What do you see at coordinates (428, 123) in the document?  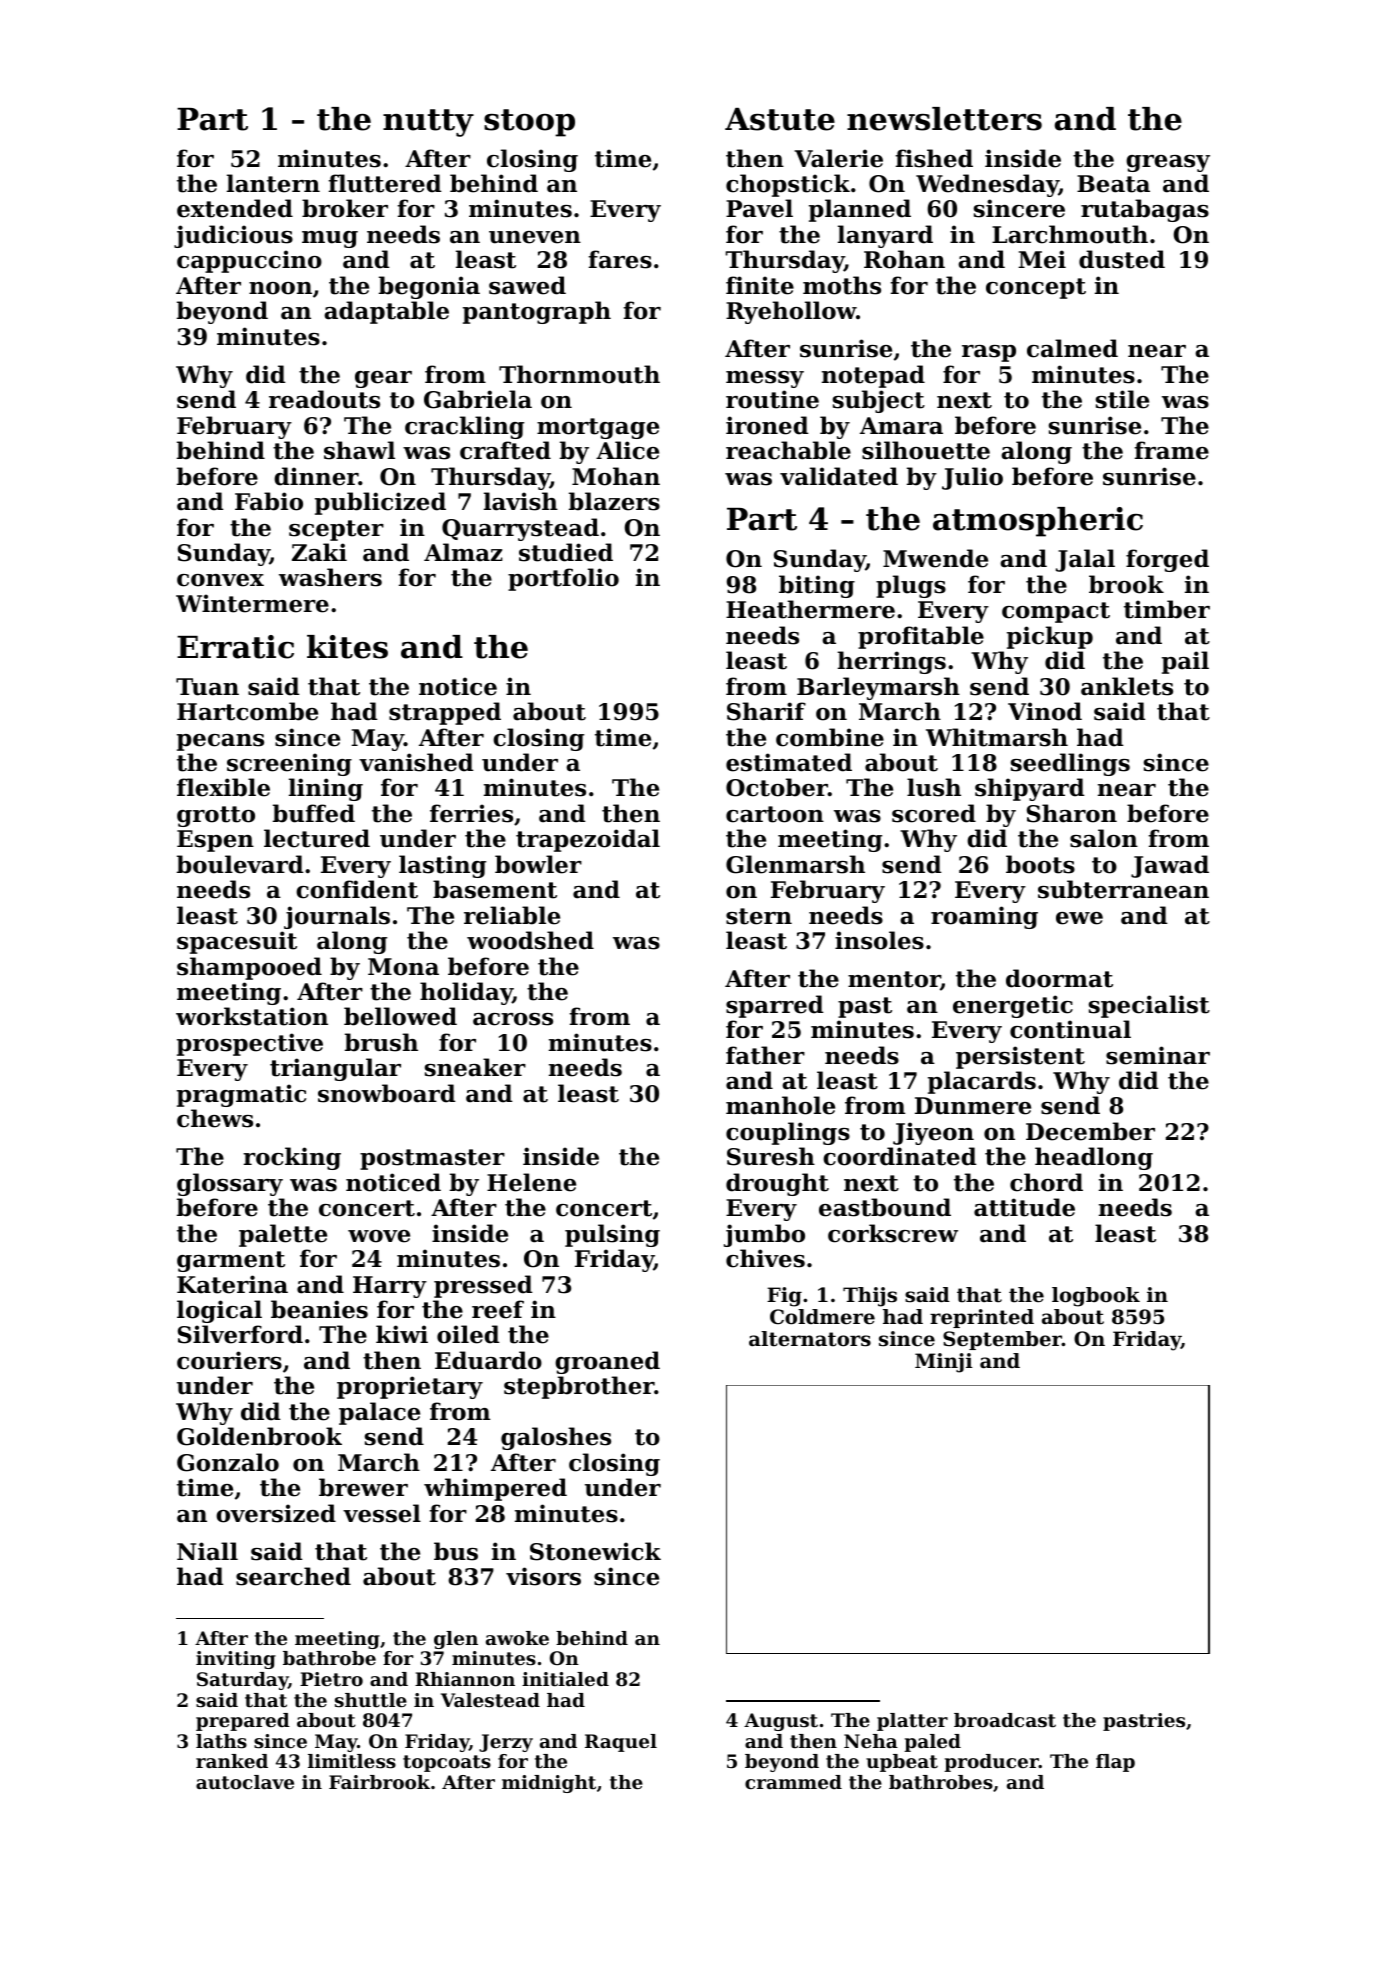 I see `nutty` at bounding box center [428, 123].
